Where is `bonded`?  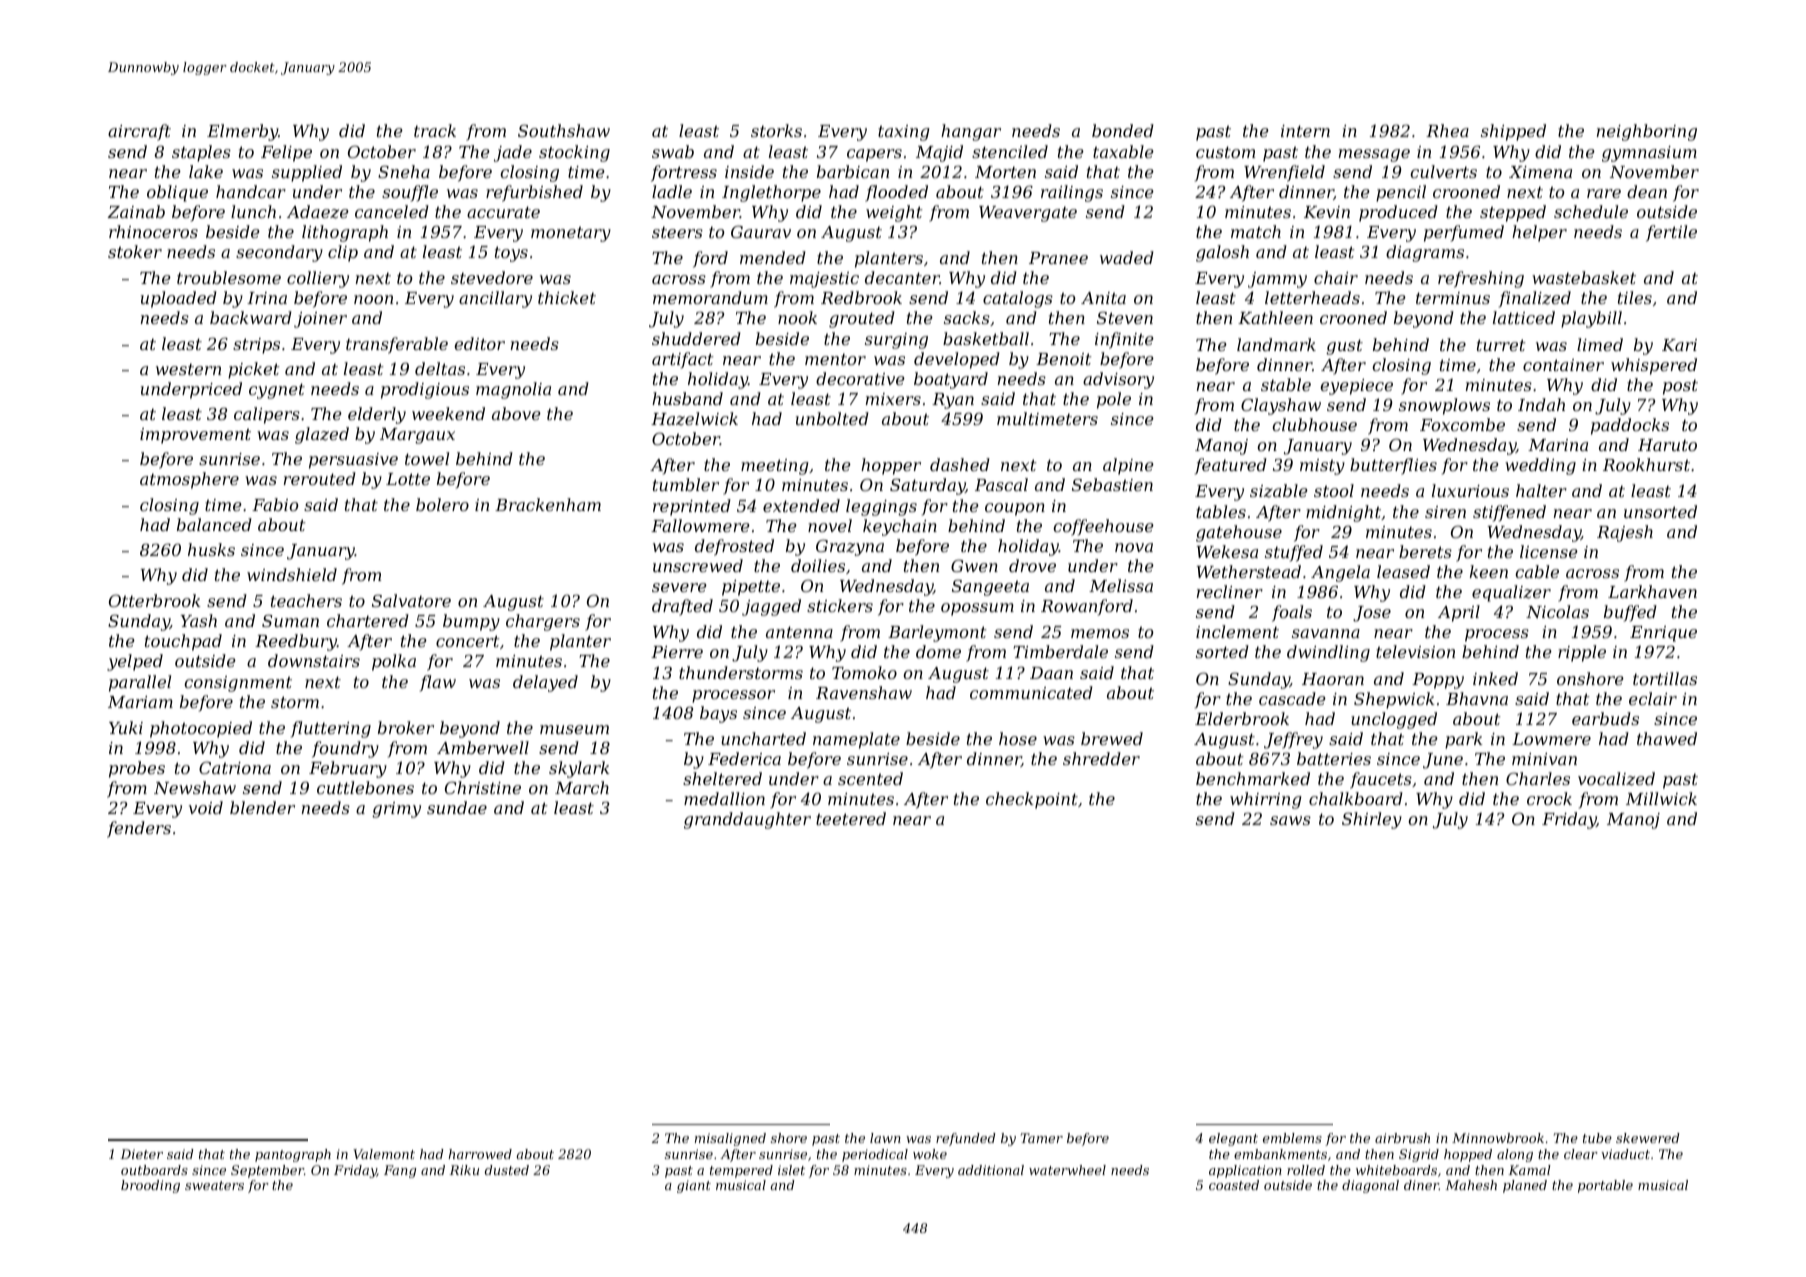 bonded is located at coordinates (1123, 130).
